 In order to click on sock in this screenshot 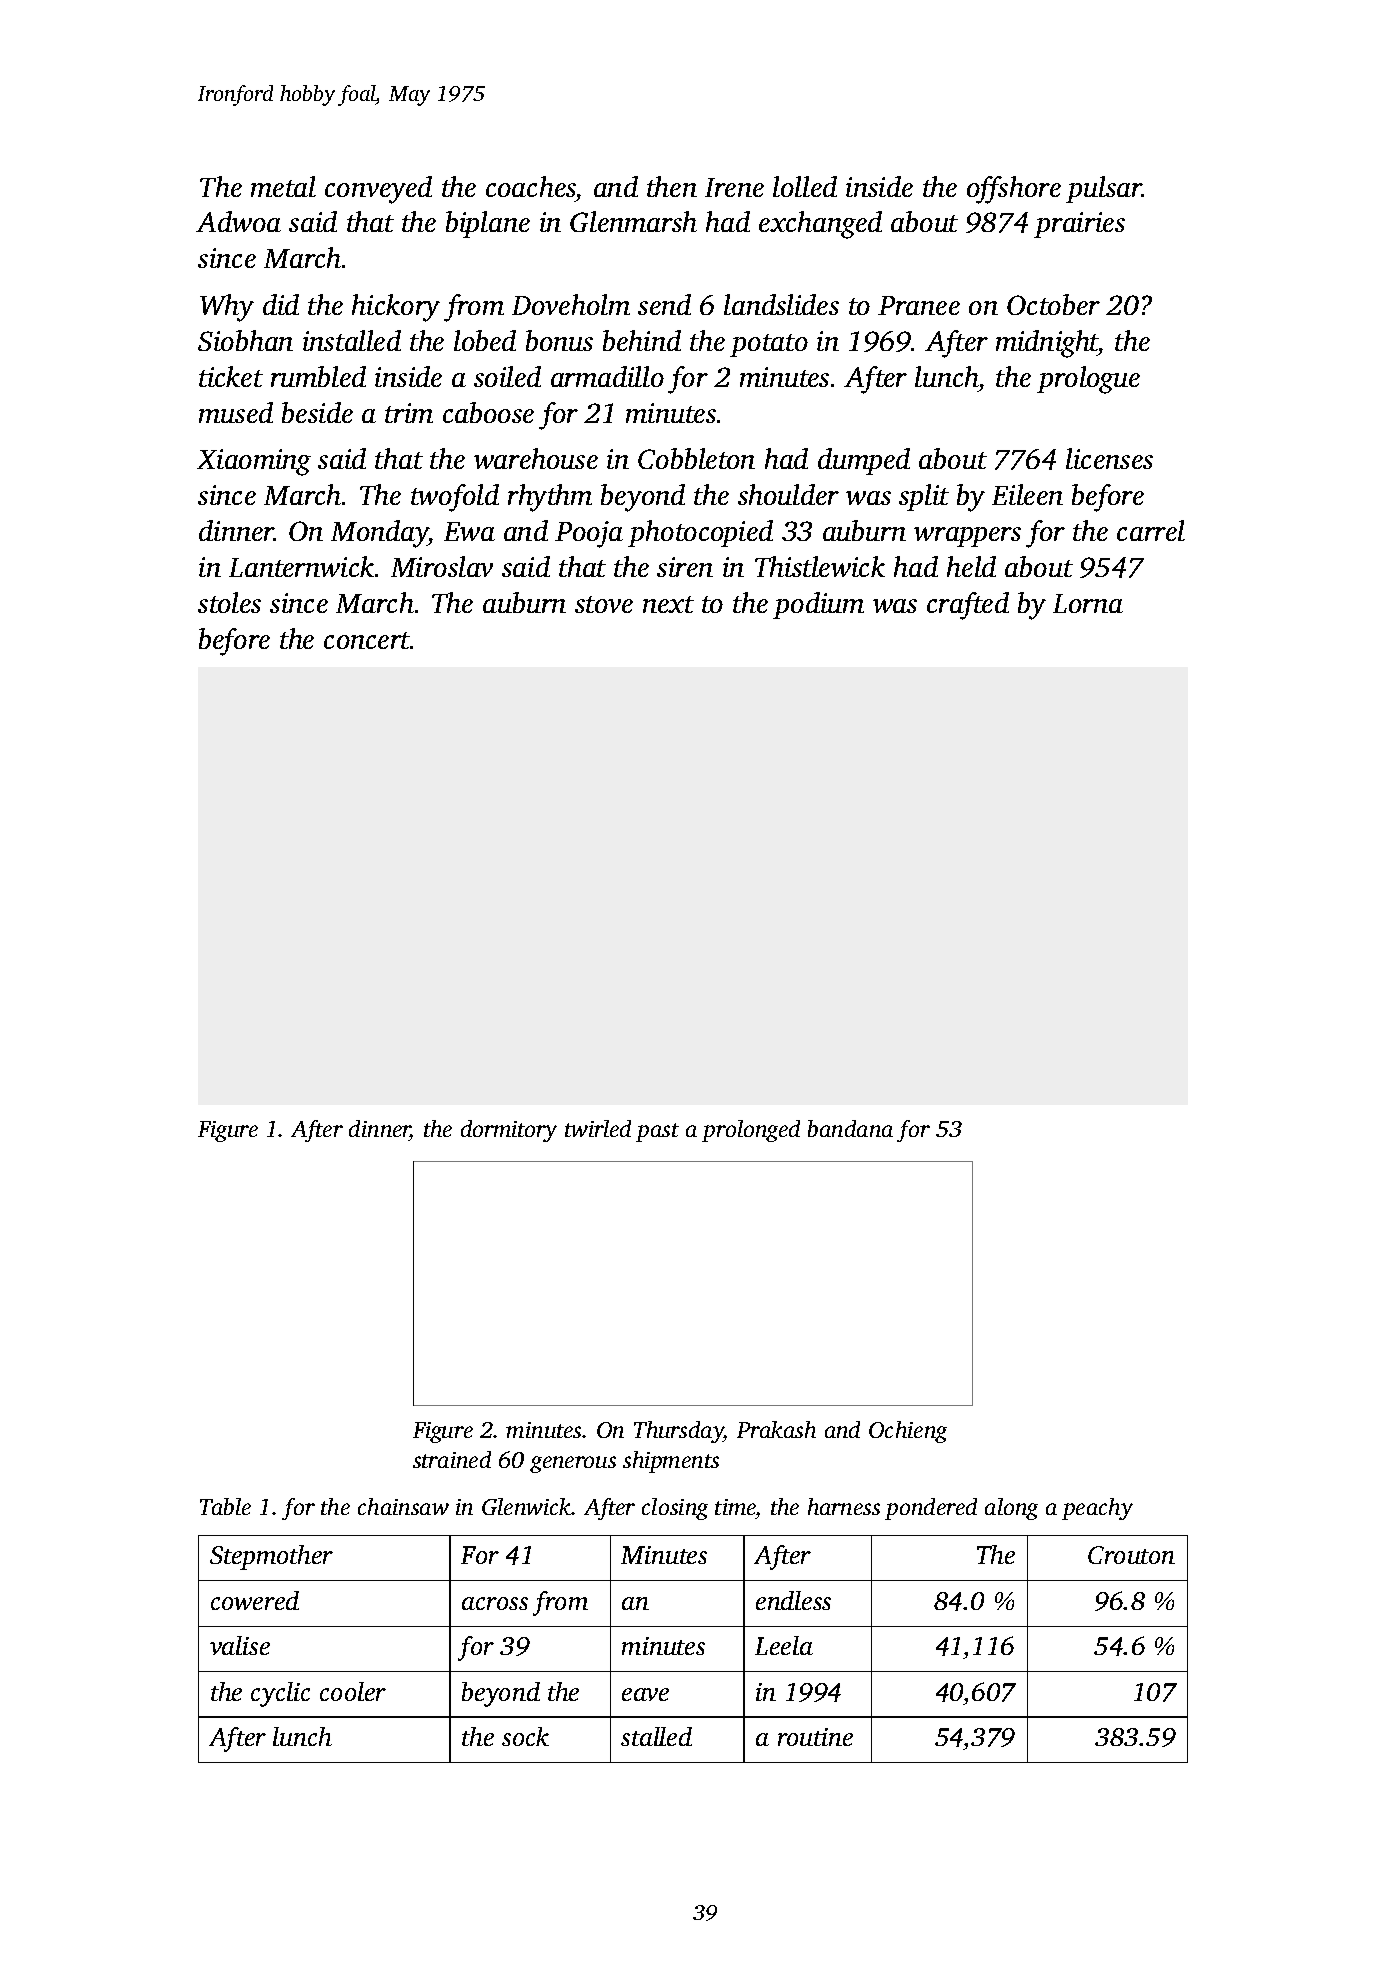, I will do `click(525, 1736)`.
